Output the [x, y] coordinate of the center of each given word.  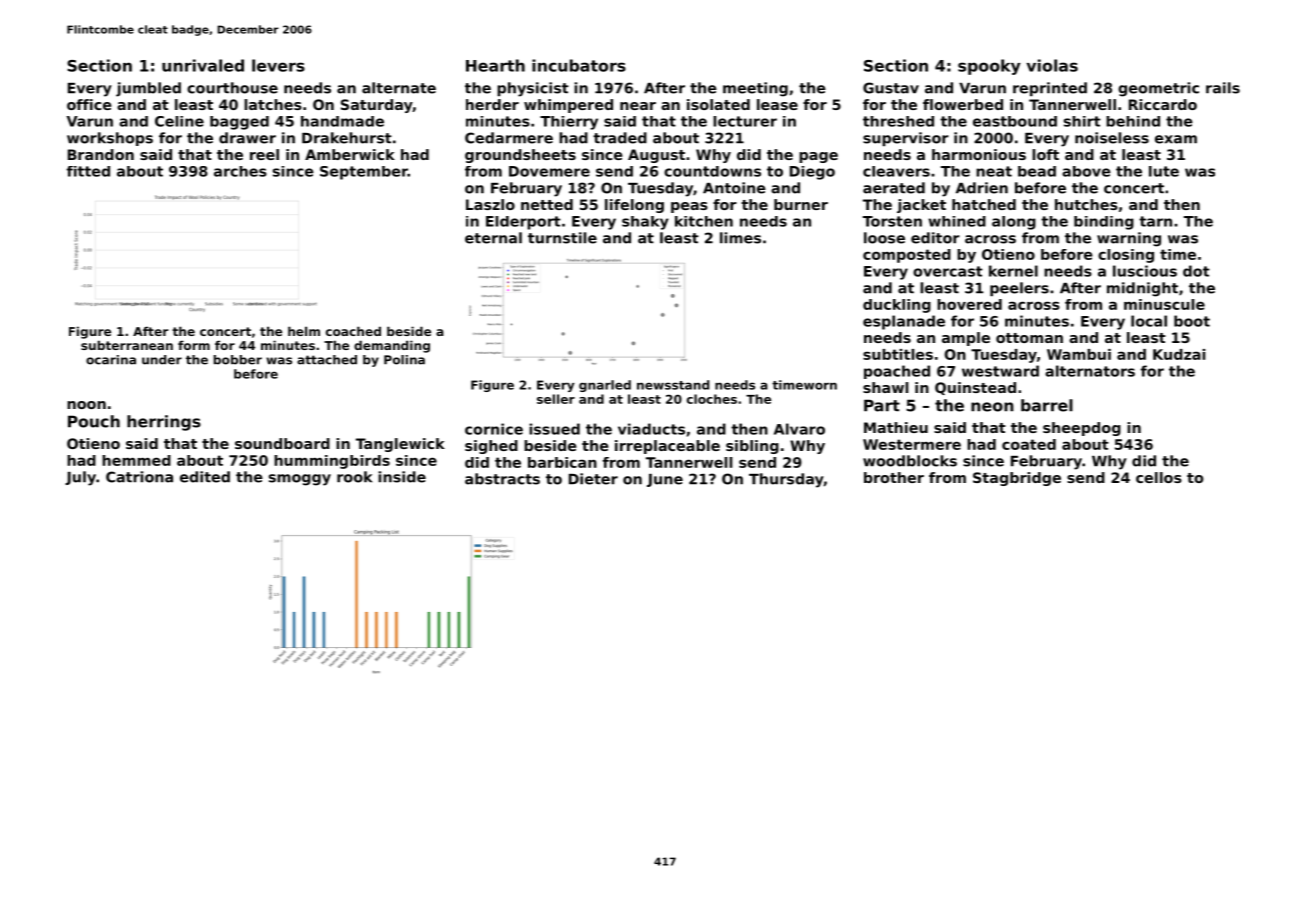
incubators [579, 65]
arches [240, 171]
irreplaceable [667, 447]
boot [1192, 321]
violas [1052, 65]
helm [304, 331]
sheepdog [1082, 429]
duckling [897, 306]
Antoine [734, 188]
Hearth [495, 65]
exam [1176, 139]
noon [86, 405]
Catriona [139, 477]
